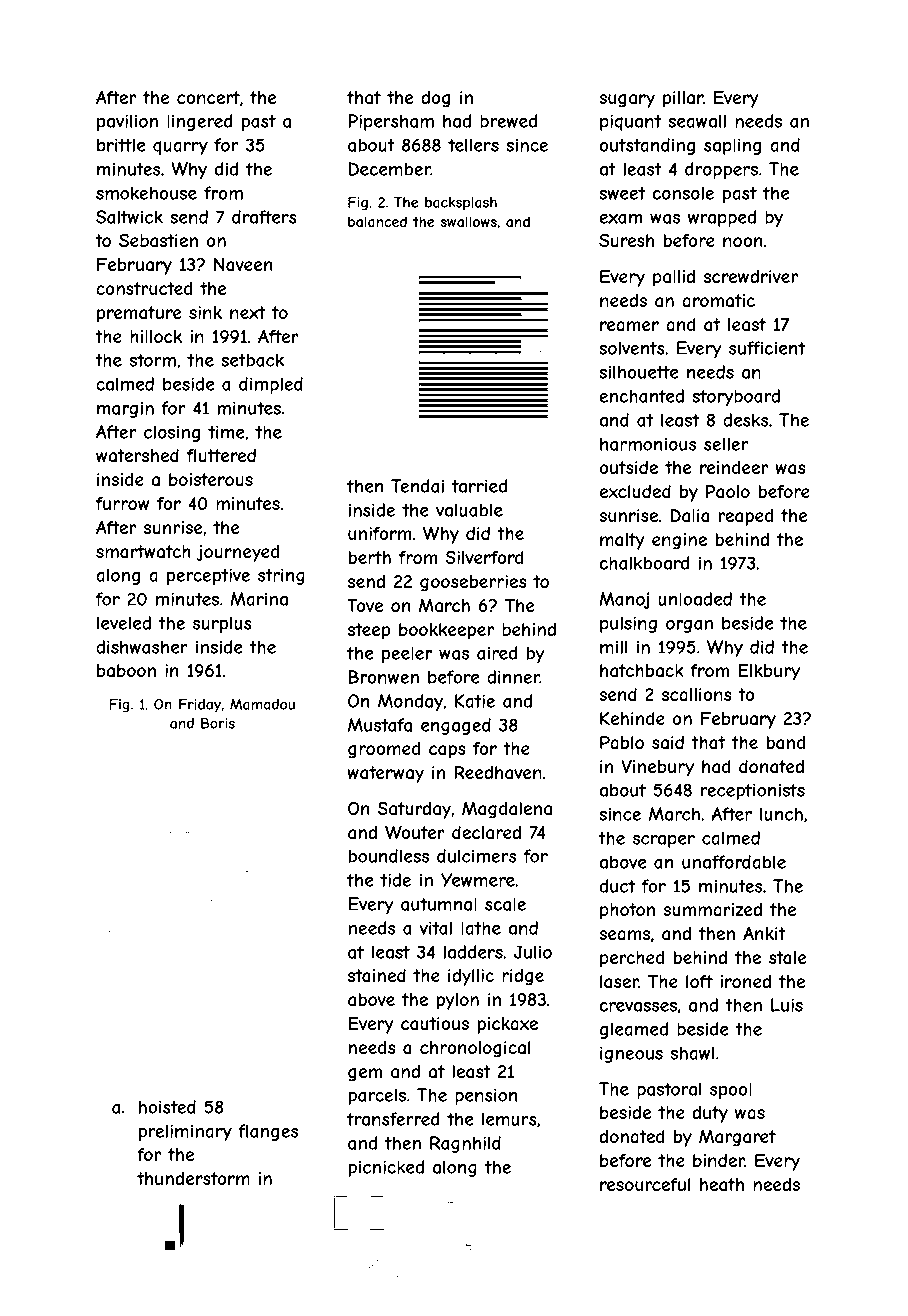 The image size is (908, 1316). What do you see at coordinates (167, 1107) in the screenshot?
I see `hoisted` at bounding box center [167, 1107].
